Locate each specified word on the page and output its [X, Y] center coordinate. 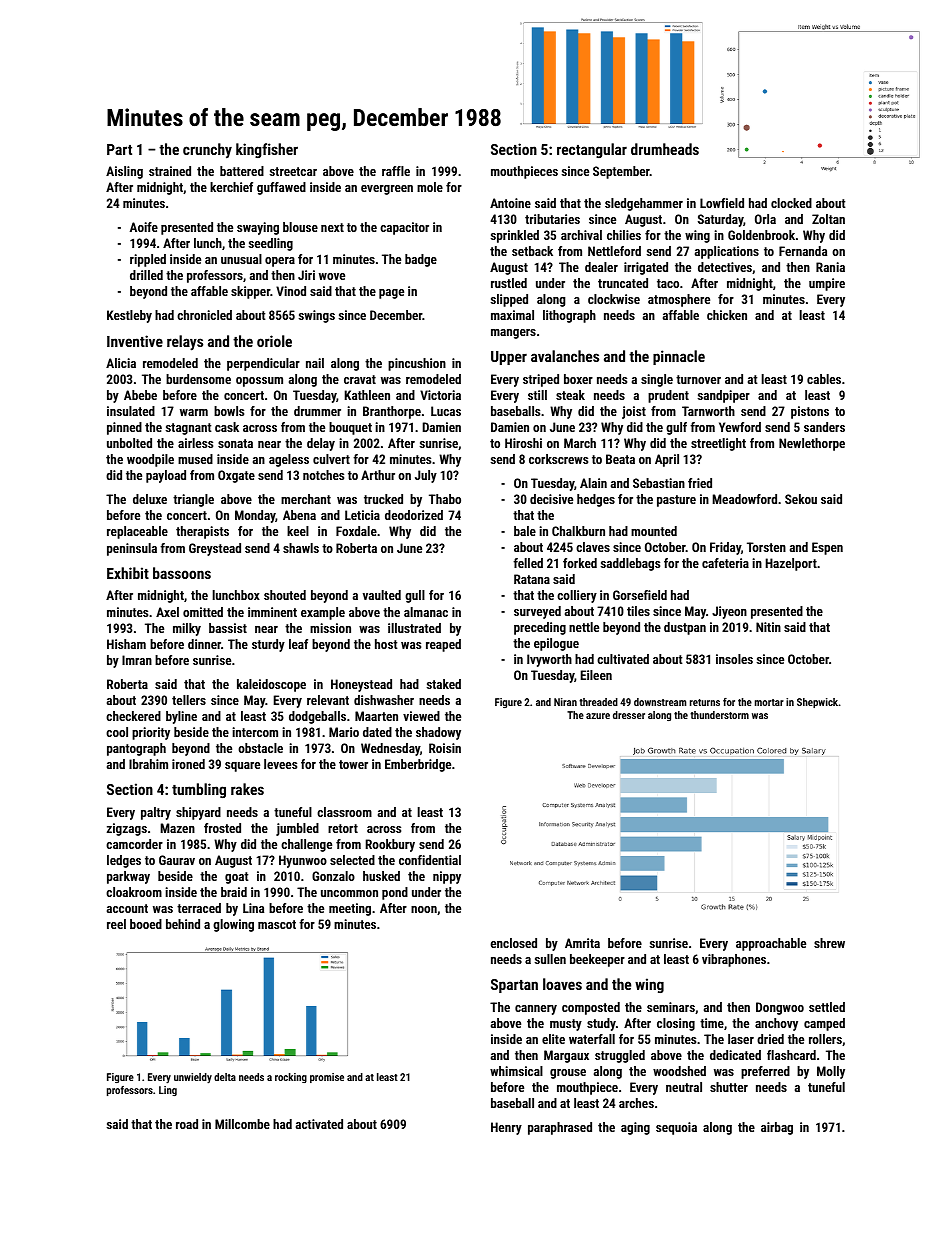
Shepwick [817, 703]
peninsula [132, 549]
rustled [509, 283]
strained [170, 171]
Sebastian [659, 483]
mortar [769, 702]
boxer [578, 379]
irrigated [646, 268]
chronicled [204, 315]
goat [236, 878]
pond [395, 893]
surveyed [537, 612]
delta [225, 1077]
